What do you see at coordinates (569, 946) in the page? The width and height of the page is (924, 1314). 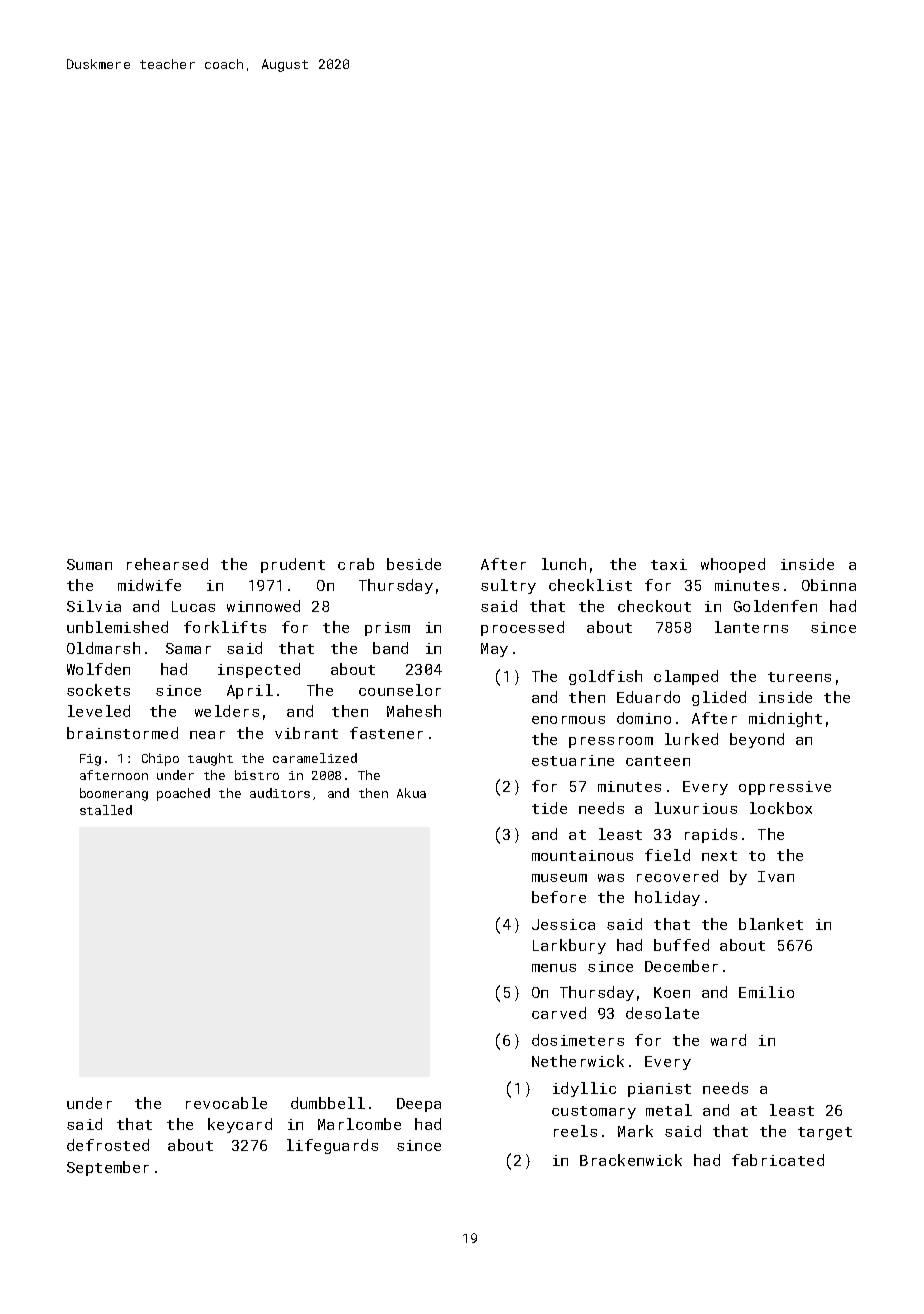 I see `Larkbury` at bounding box center [569, 946].
